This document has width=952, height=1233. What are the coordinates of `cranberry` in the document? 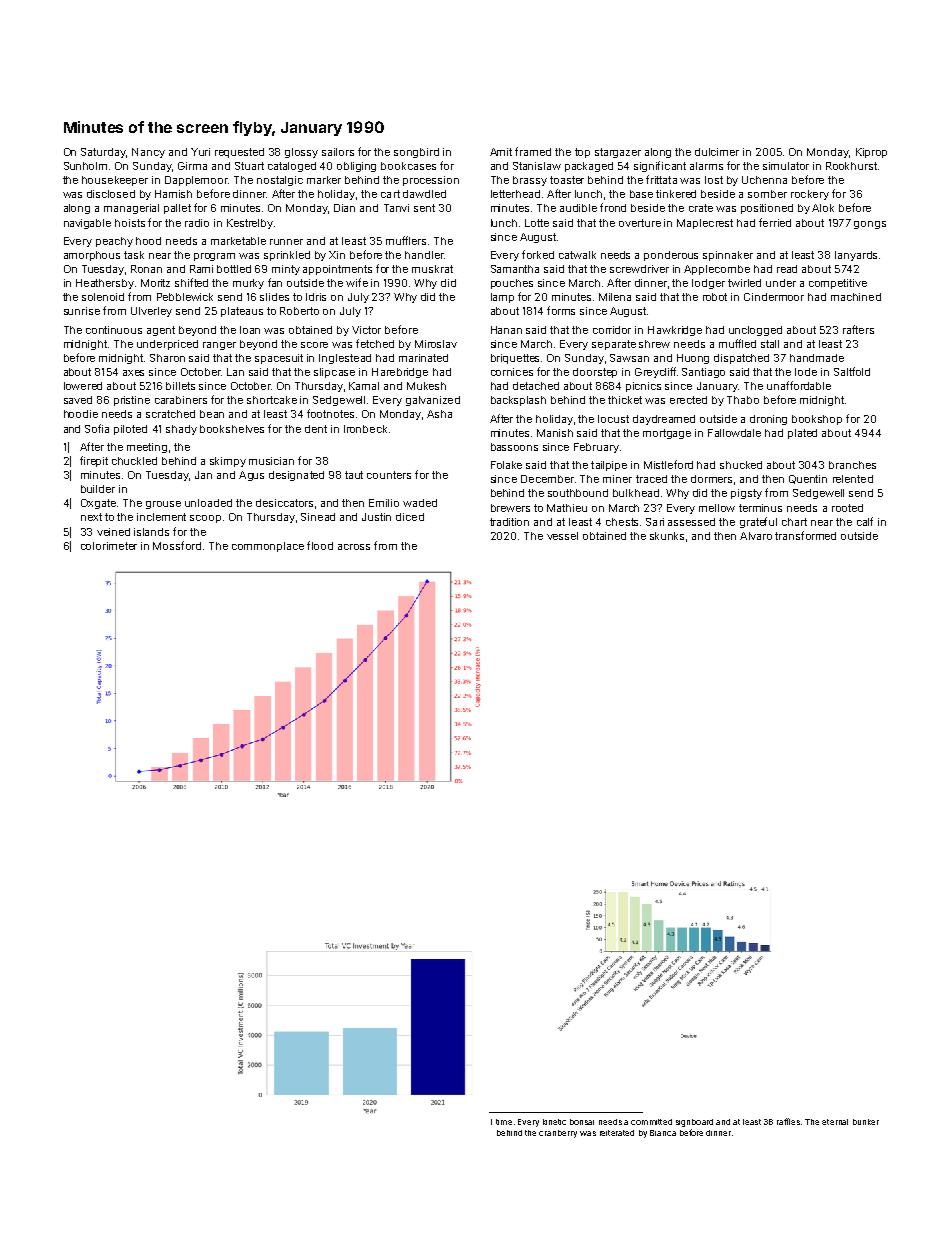 It's located at (558, 1134).
